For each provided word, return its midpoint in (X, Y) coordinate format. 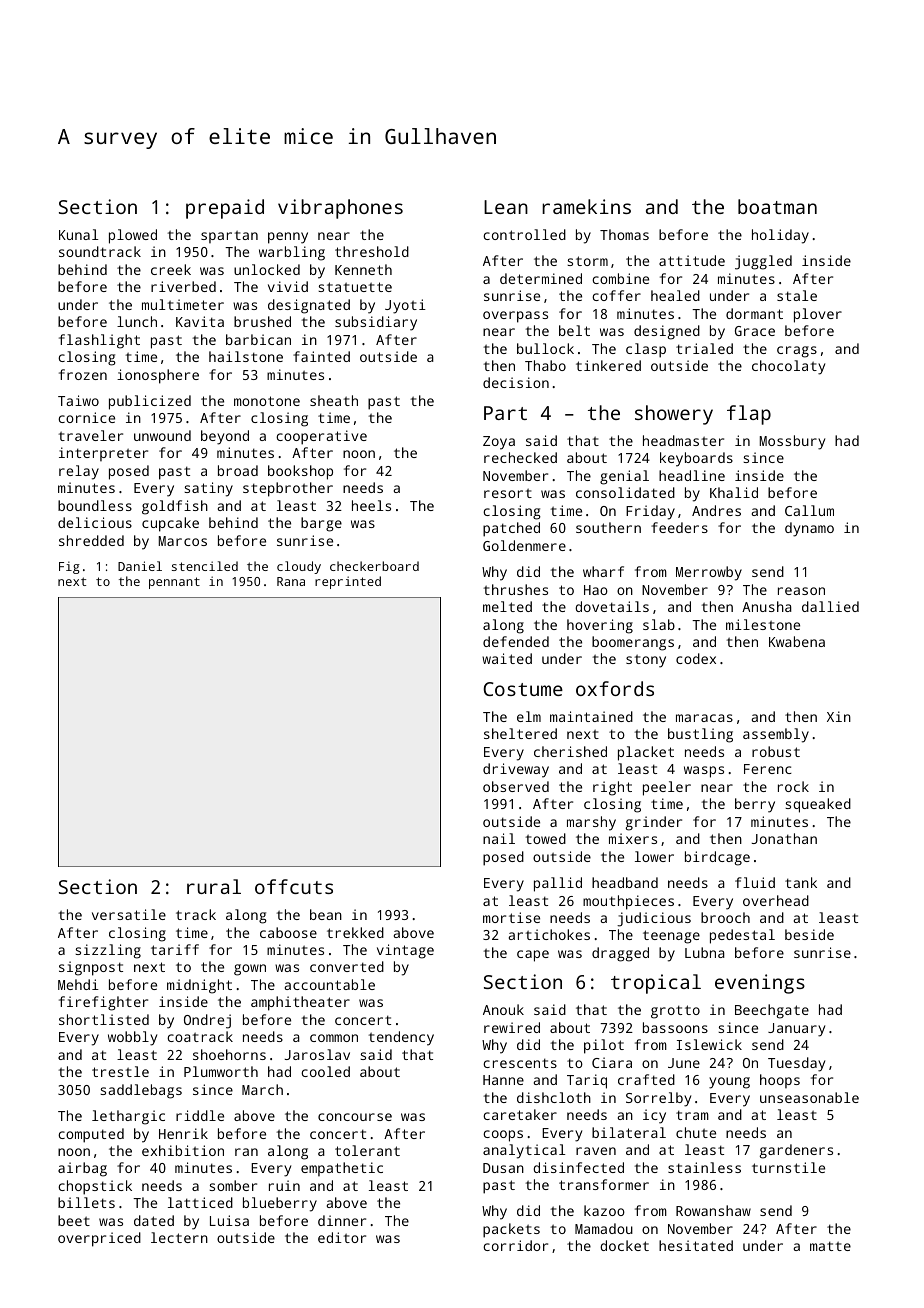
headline (692, 475)
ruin (284, 1185)
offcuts (294, 886)
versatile (129, 914)
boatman (777, 206)
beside (809, 934)
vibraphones (340, 209)
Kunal (78, 234)
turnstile (788, 1167)
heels (371, 505)
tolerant (367, 1150)
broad (238, 470)
